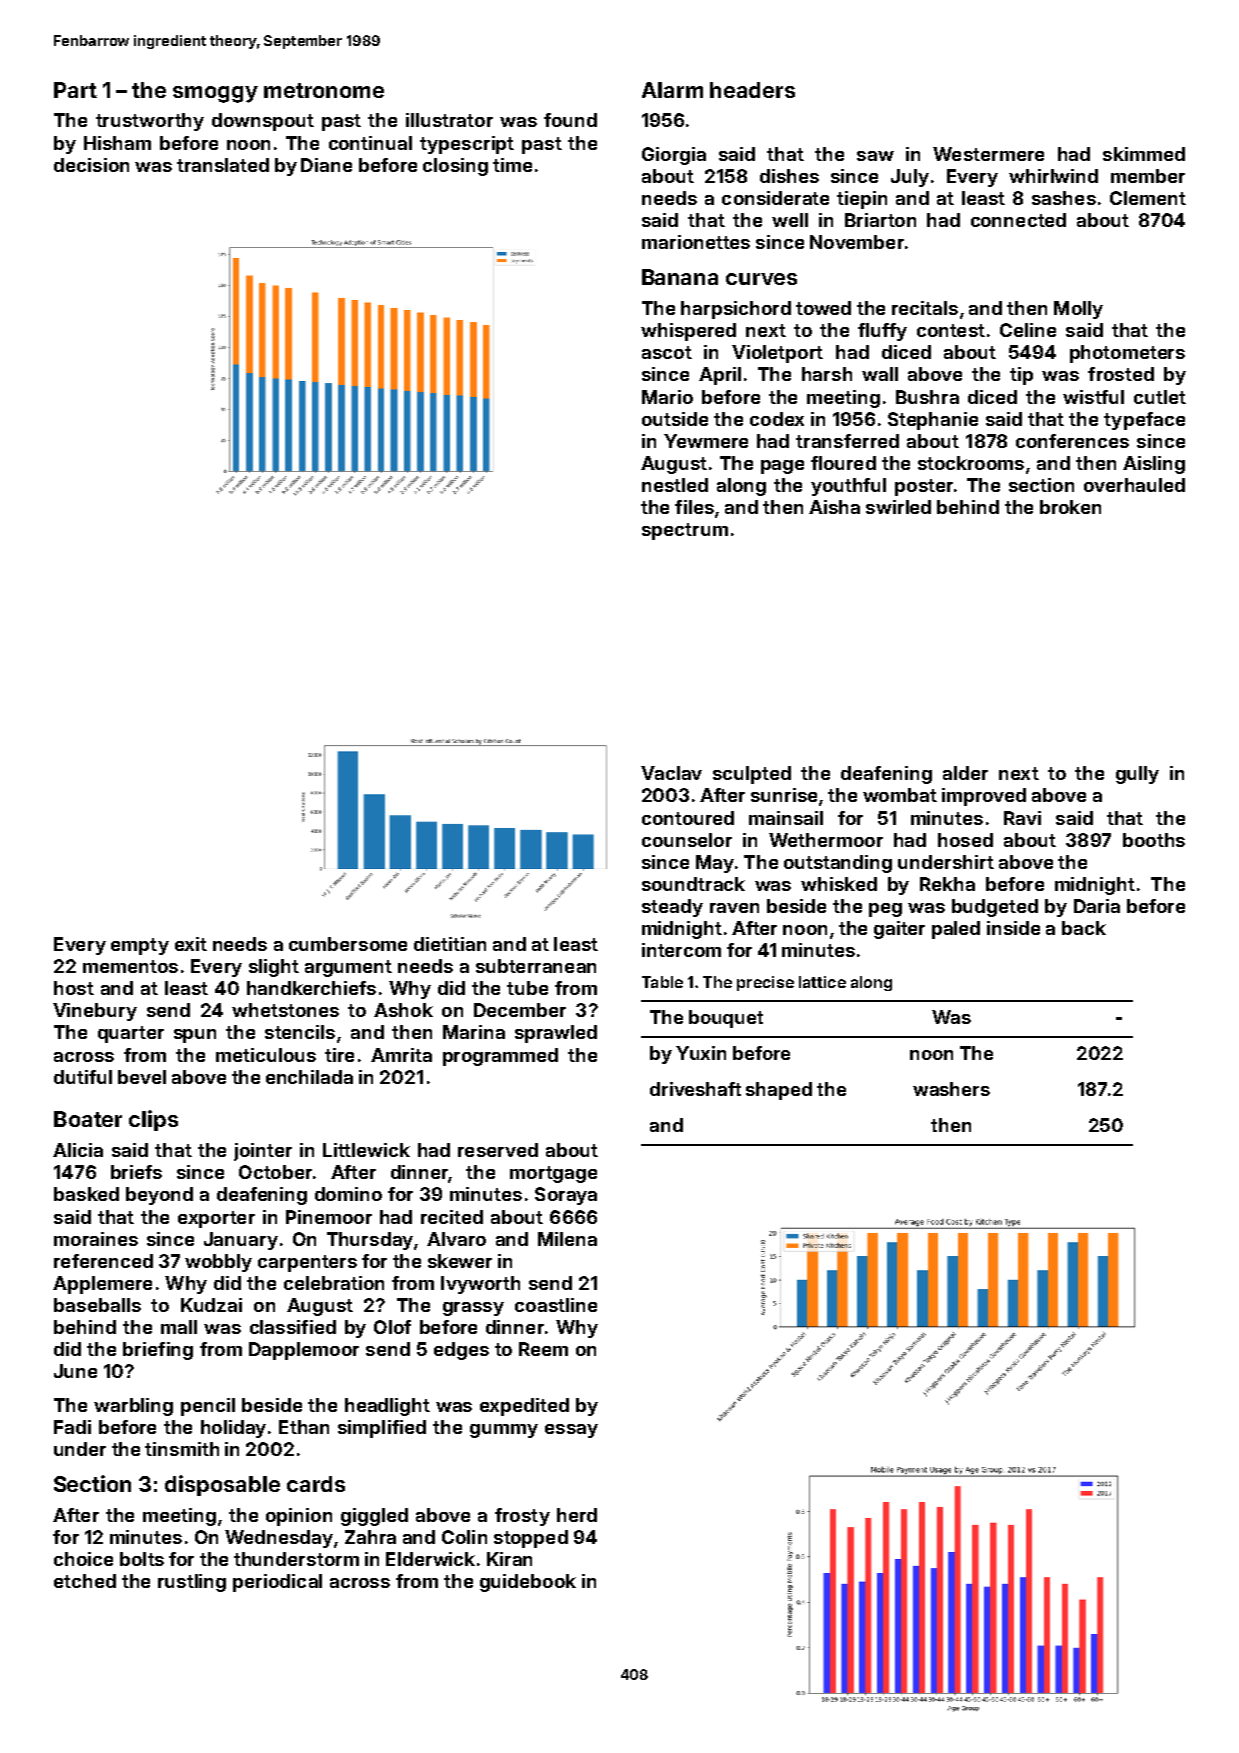 This image has height=1753, width=1239. What do you see at coordinates (1097, 906) in the image?
I see `Daria` at bounding box center [1097, 906].
